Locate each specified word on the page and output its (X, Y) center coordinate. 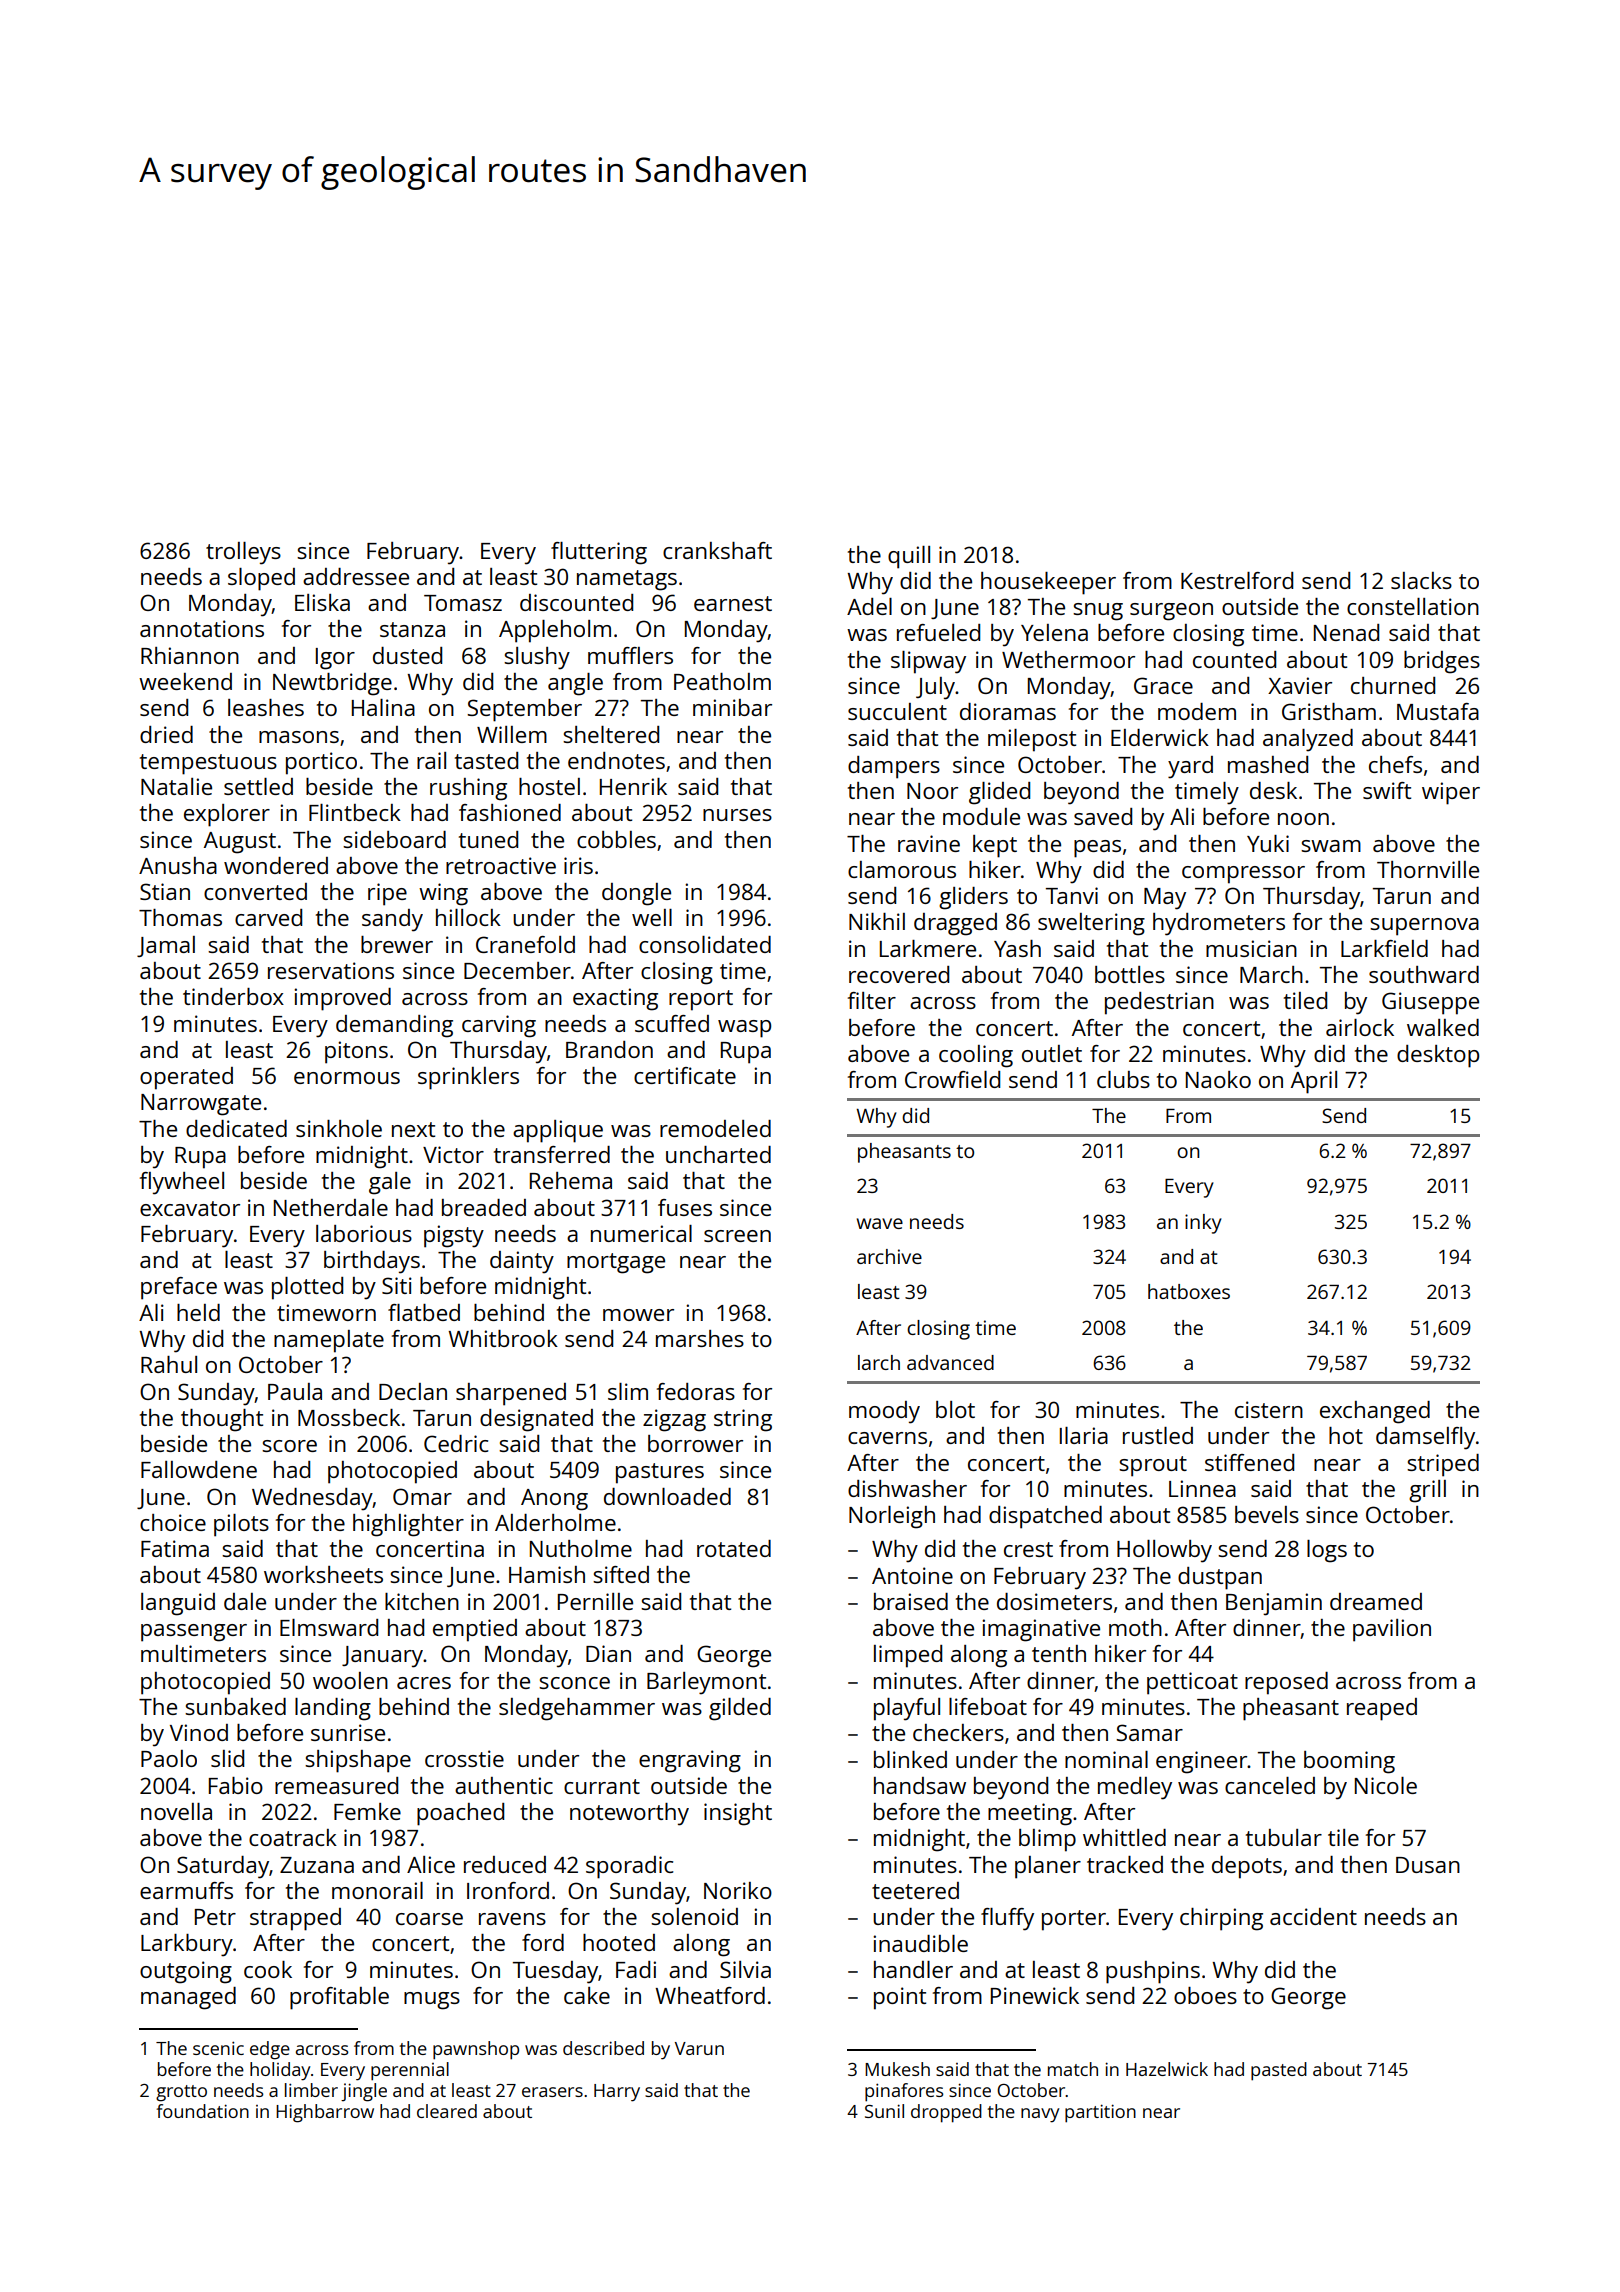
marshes (700, 1338)
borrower (695, 1443)
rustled (1158, 1435)
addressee (356, 576)
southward (1424, 974)
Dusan (1428, 1865)
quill (909, 557)
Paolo (169, 1758)
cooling (976, 1056)
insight (738, 1814)
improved (342, 999)
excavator (190, 1208)
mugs (432, 2001)
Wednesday (312, 1499)
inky (1203, 1224)
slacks (1421, 580)
